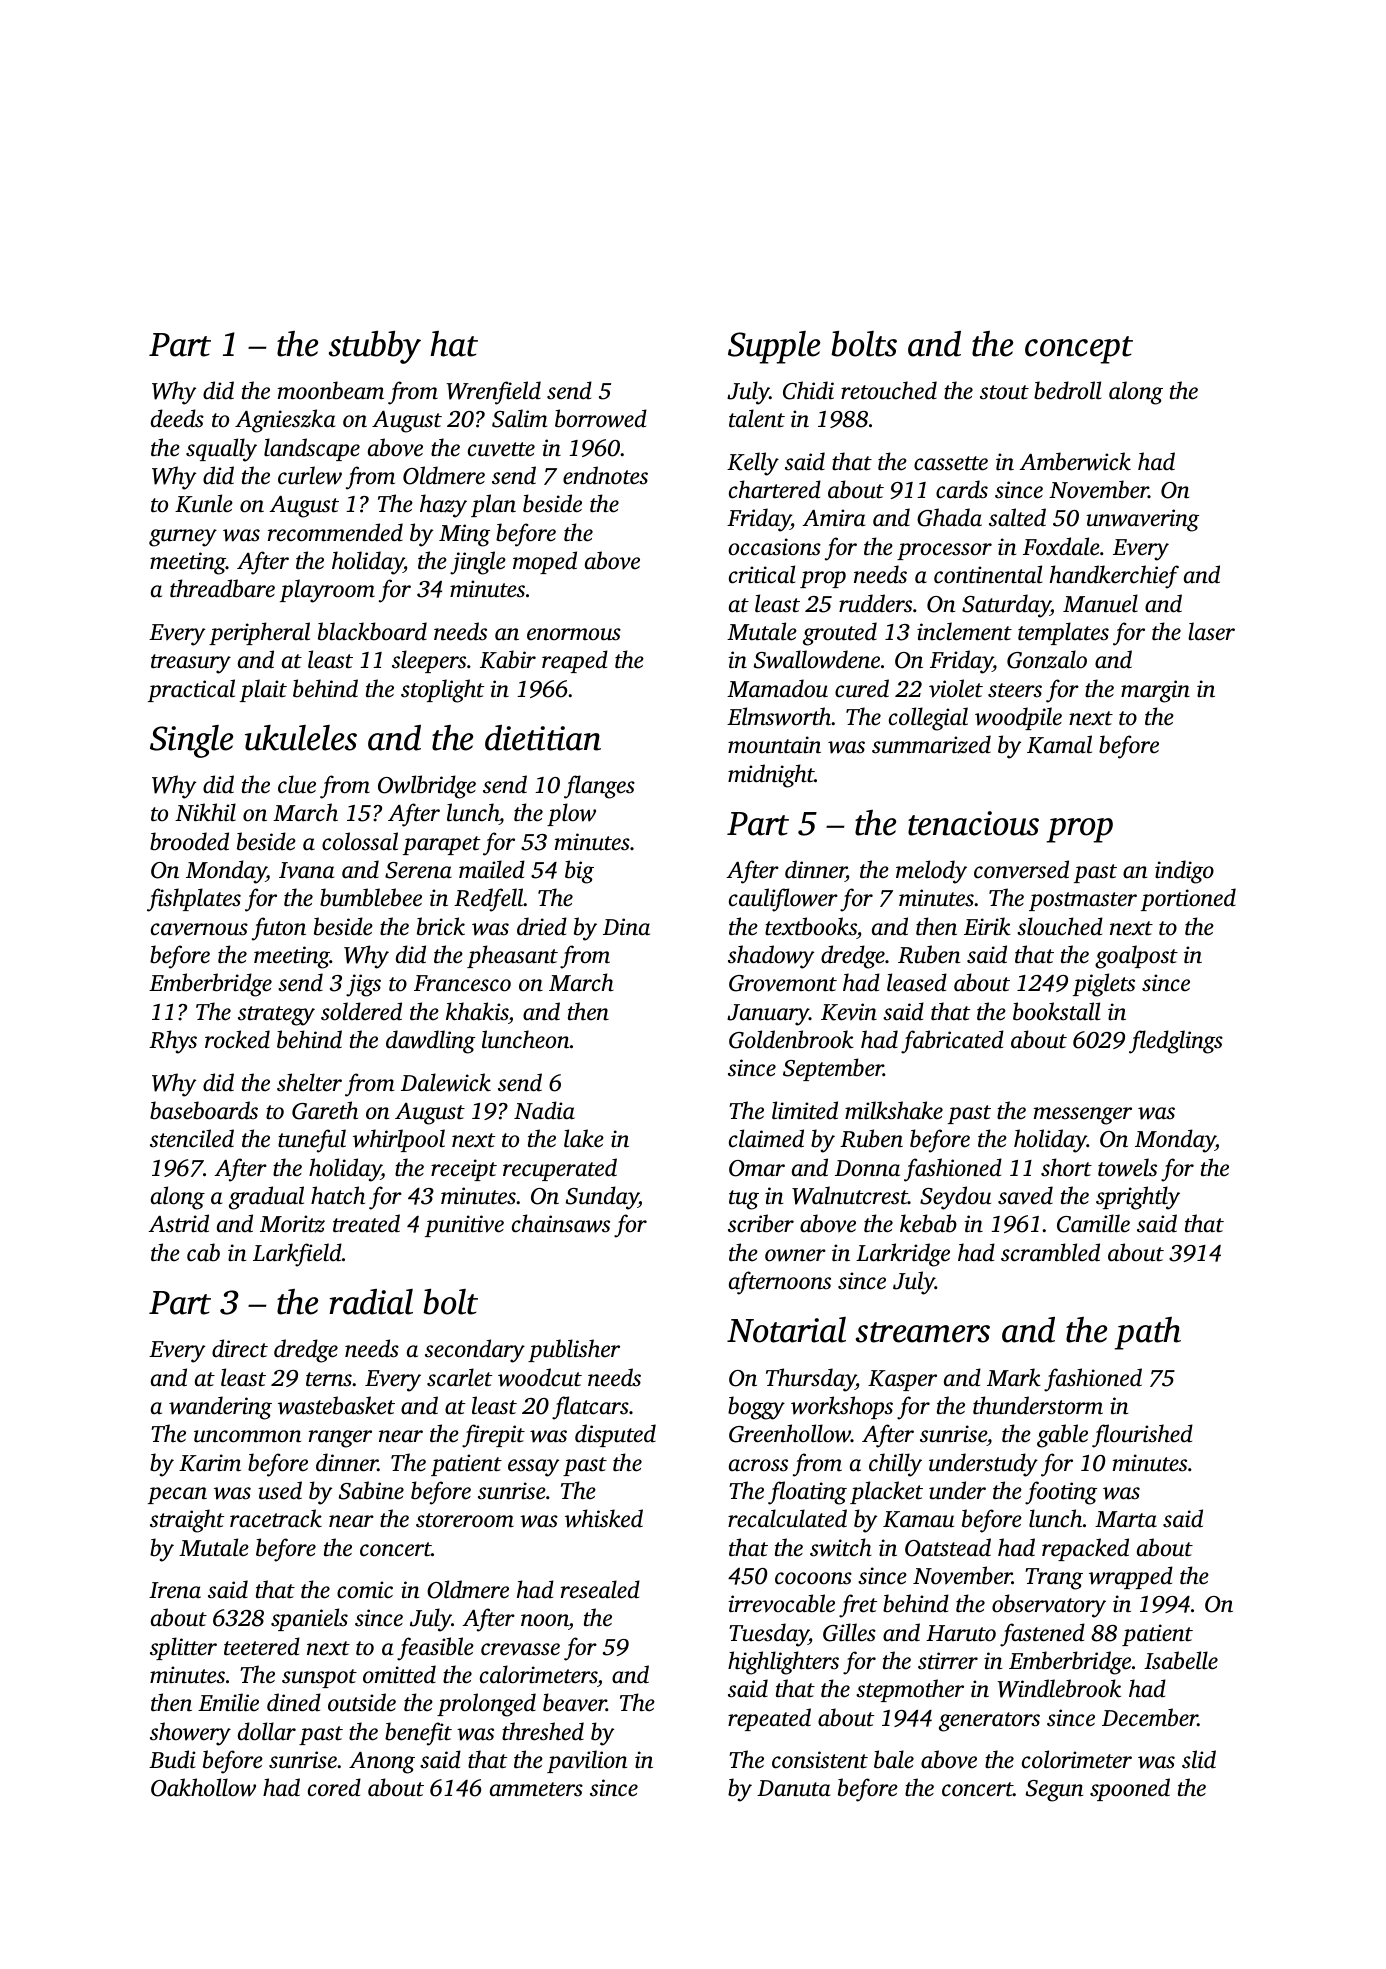 This image has width=1386, height=1969. Describe the element at coordinates (240, 1348) in the image. I see `direct` at that location.
